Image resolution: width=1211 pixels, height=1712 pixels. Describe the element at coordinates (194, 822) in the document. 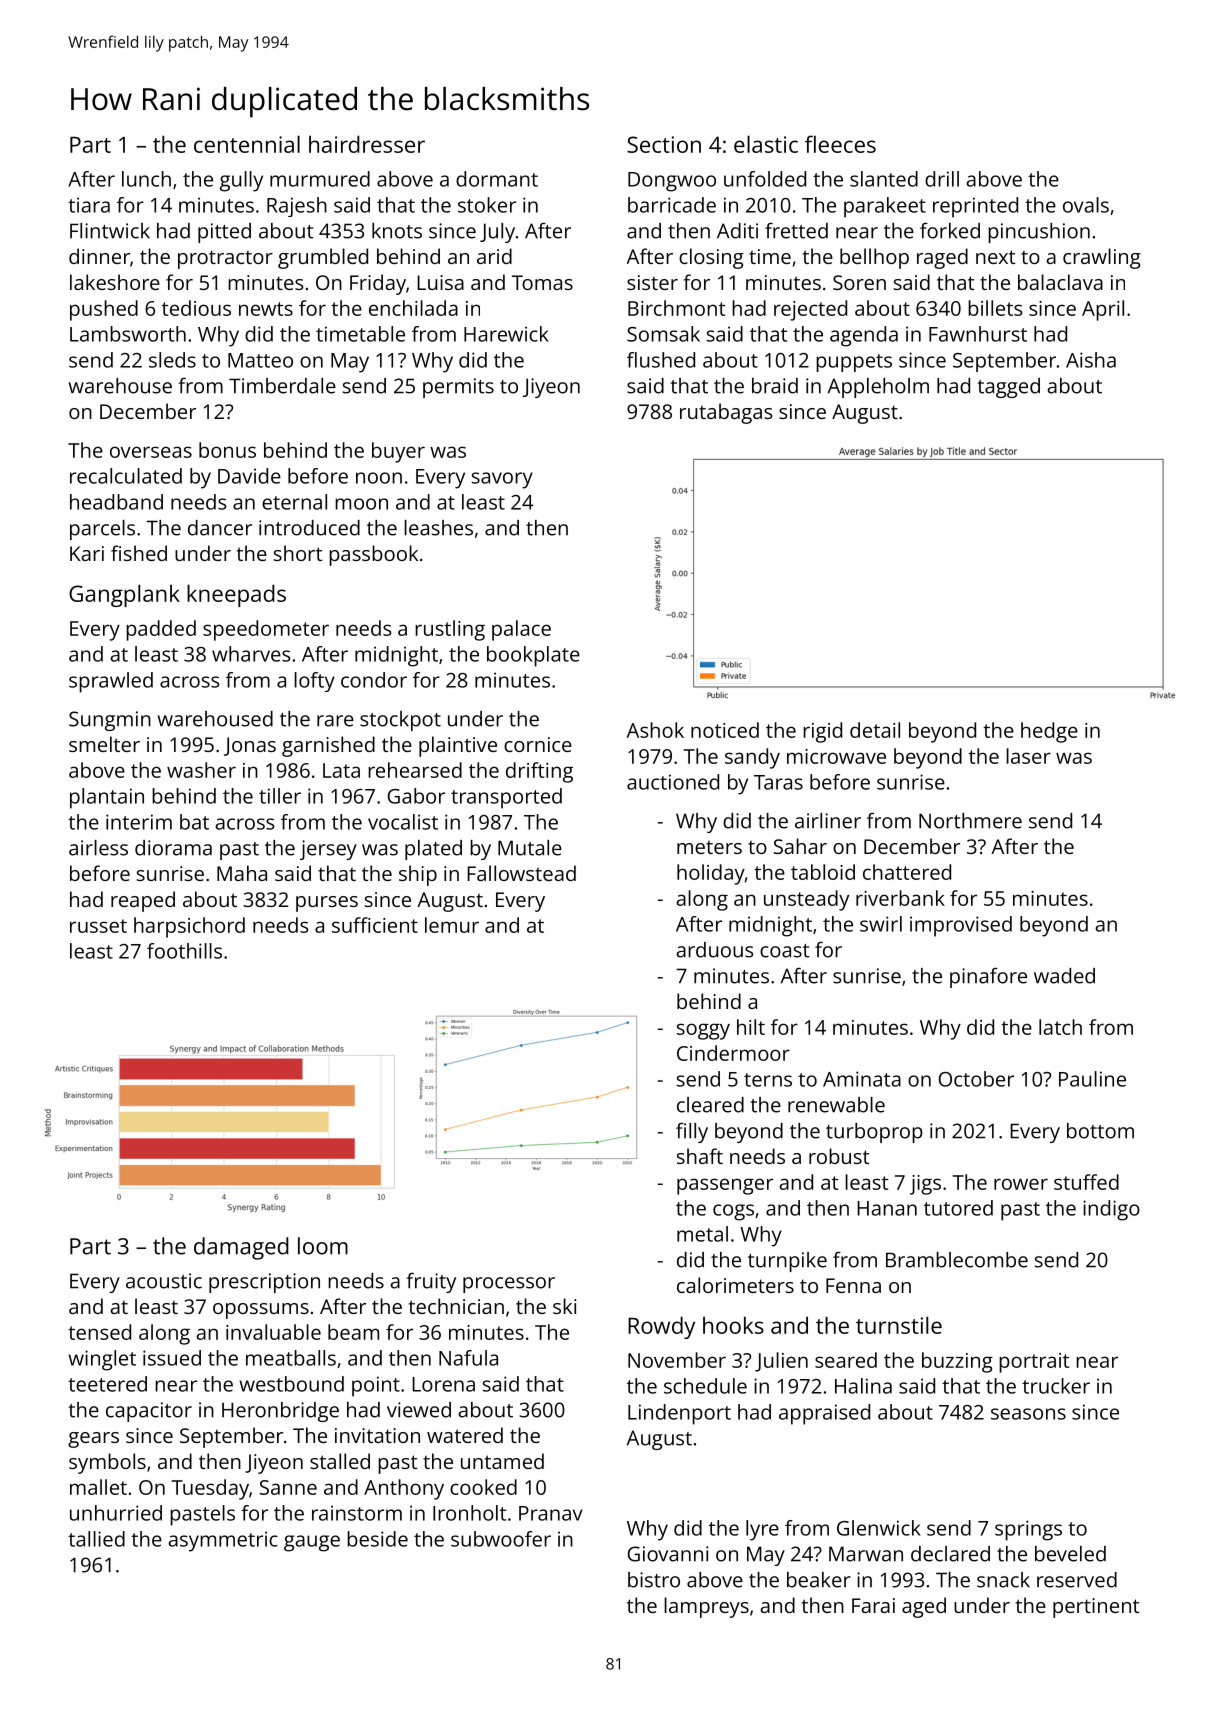

I see `bat` at that location.
